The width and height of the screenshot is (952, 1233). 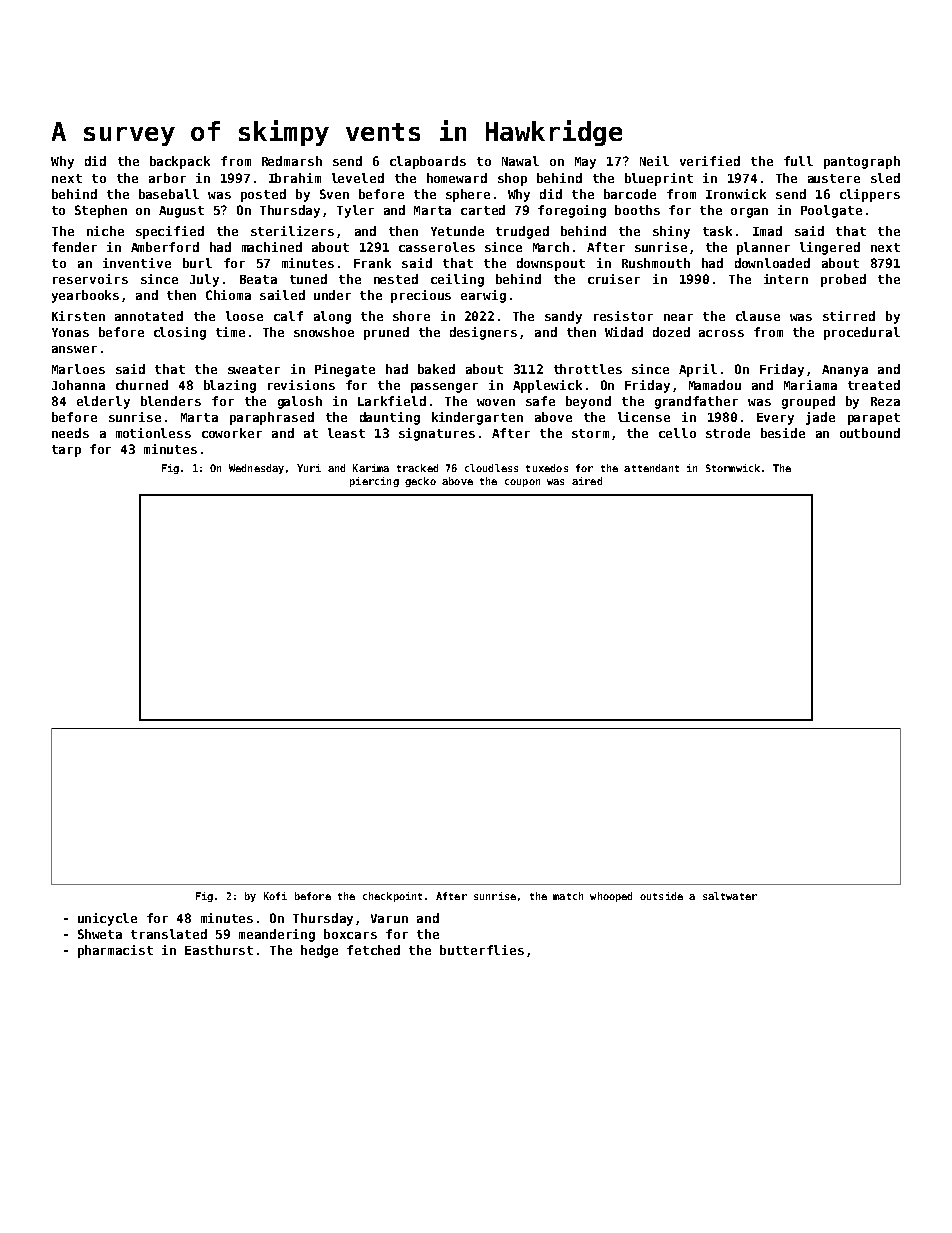 What do you see at coordinates (66, 451) in the screenshot?
I see `tarp` at bounding box center [66, 451].
